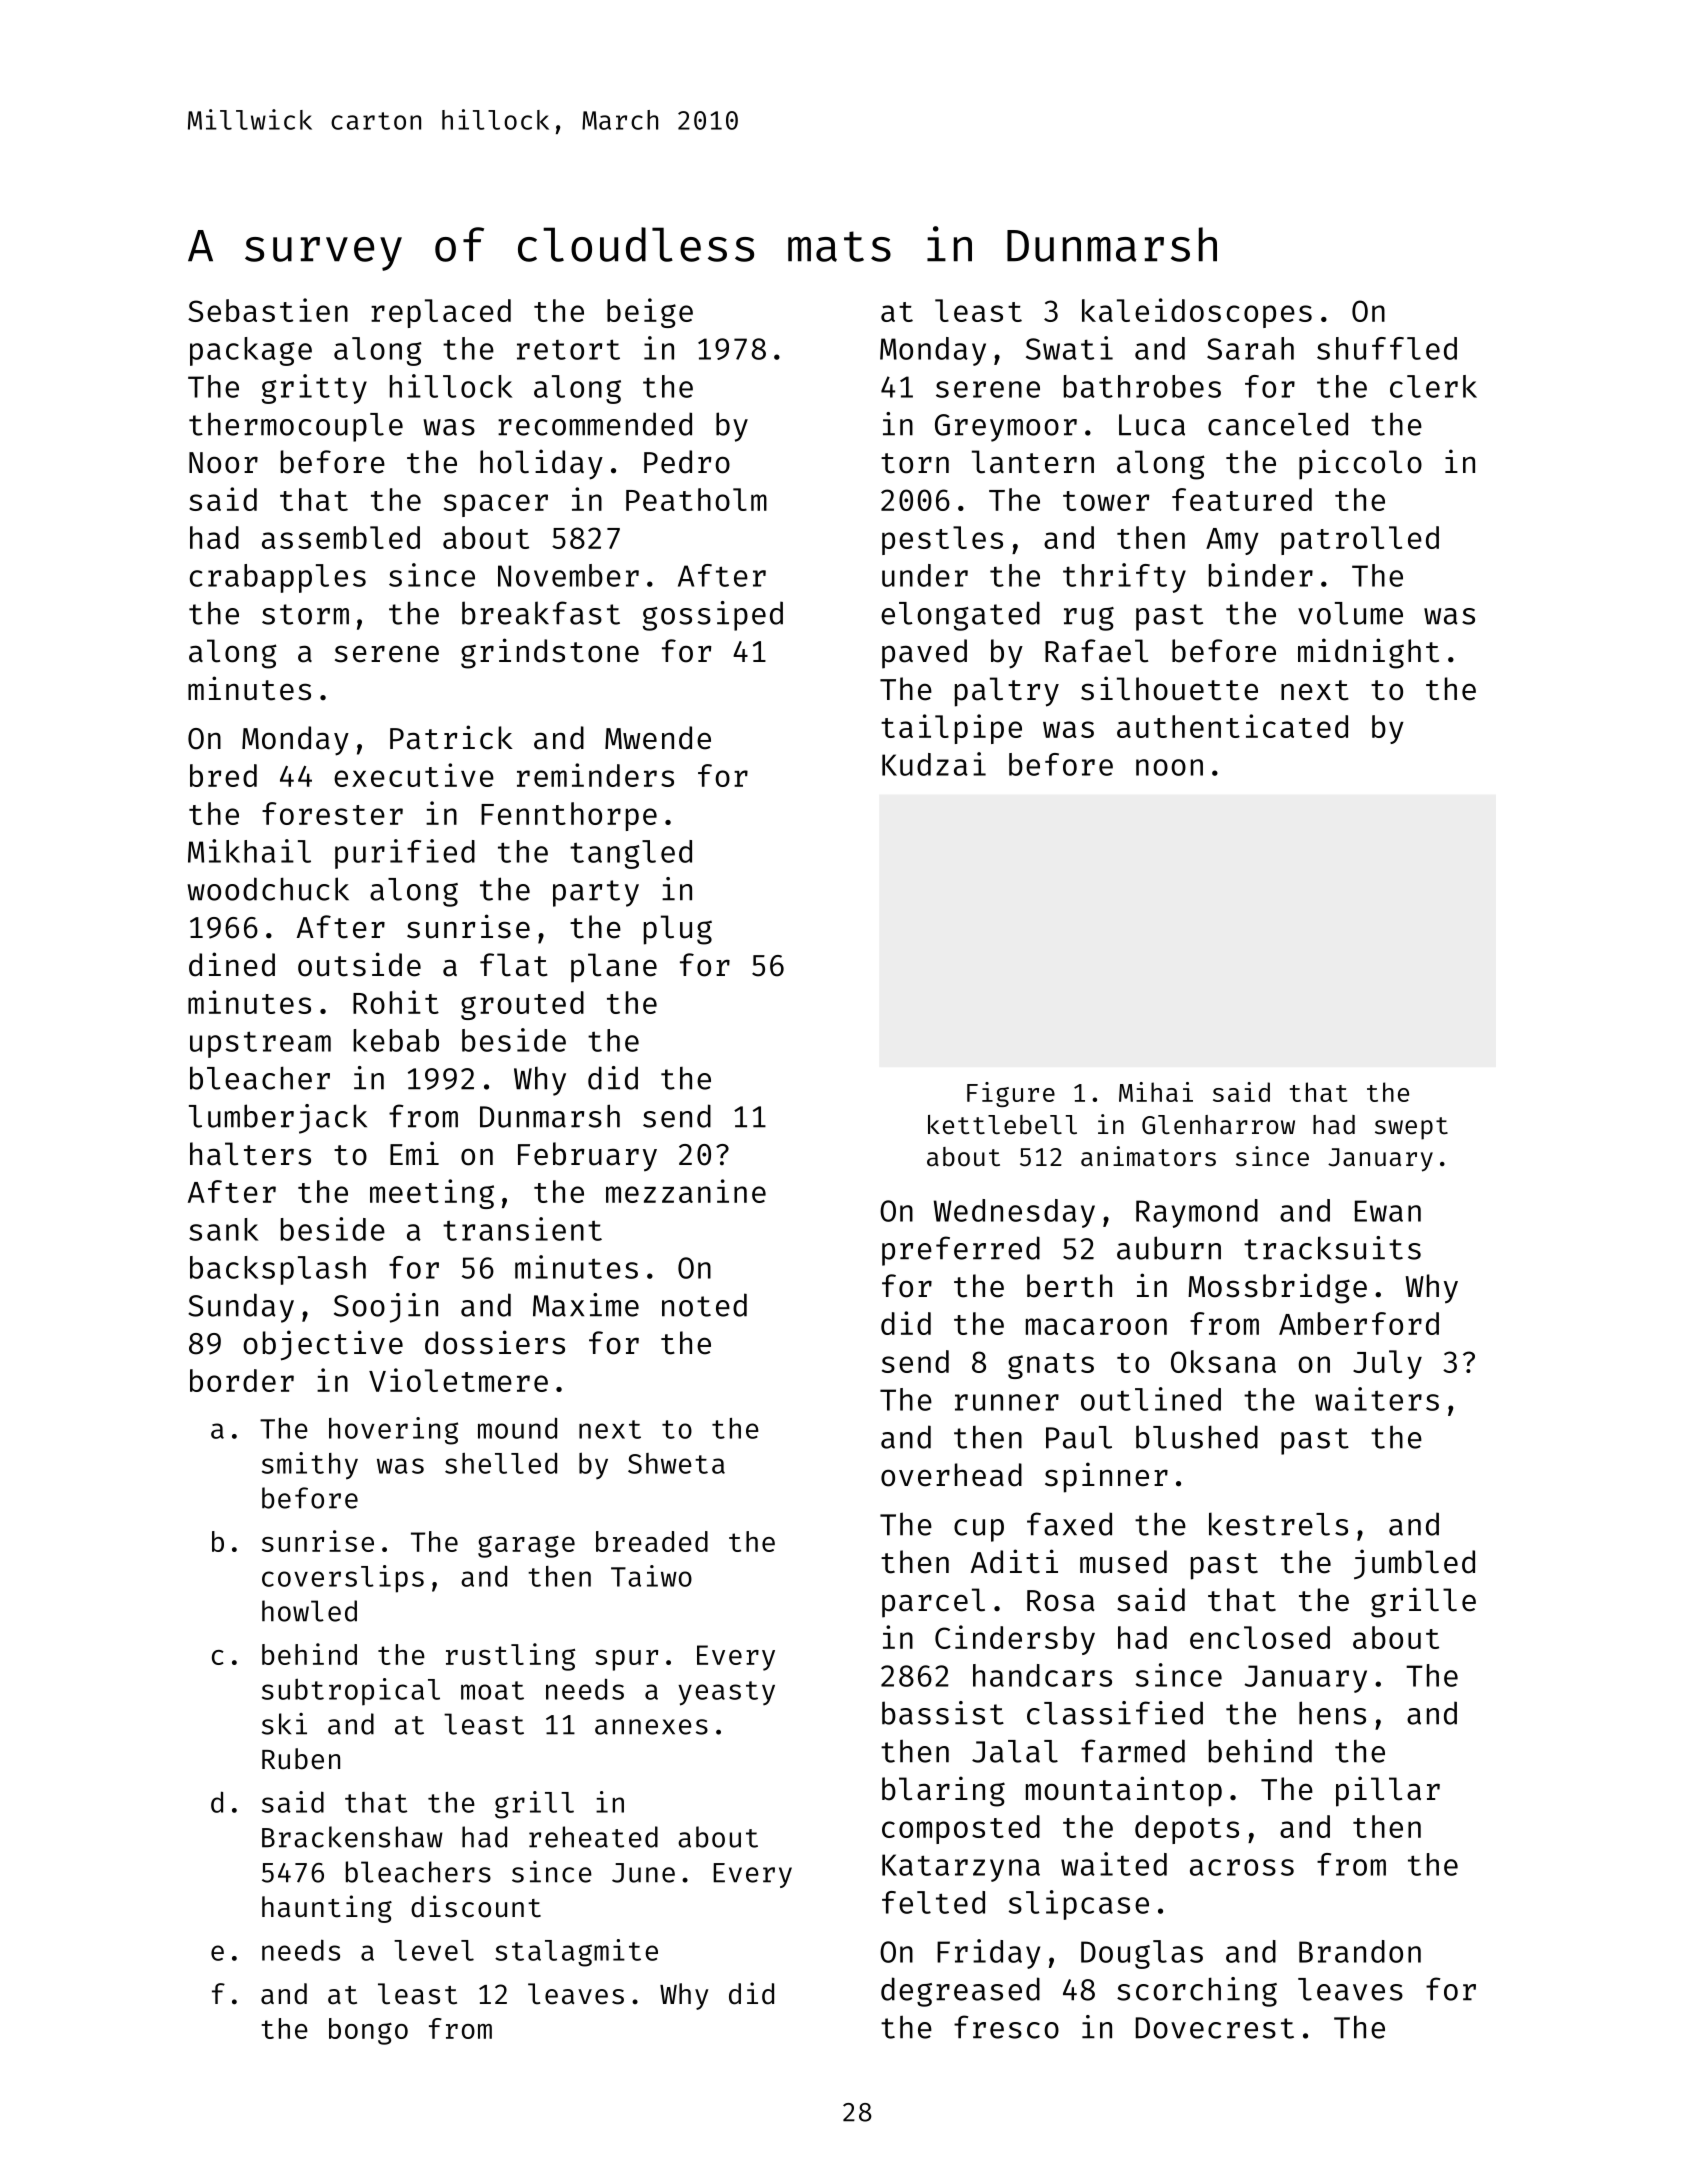 The width and height of the page is (1683, 2178). What do you see at coordinates (960, 1992) in the page?
I see `degreased` at bounding box center [960, 1992].
